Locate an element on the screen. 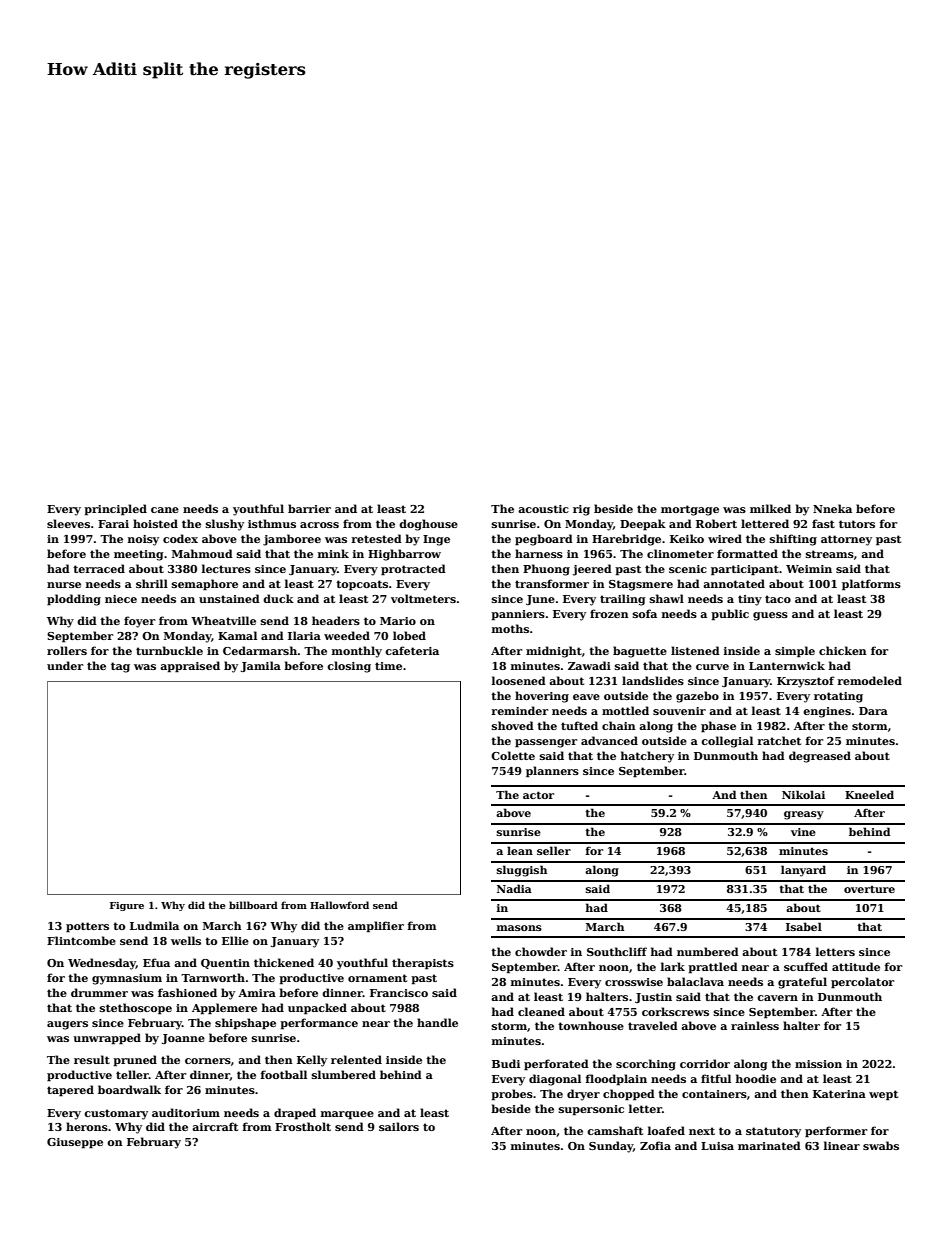 This screenshot has width=952, height=1233. remodeled is located at coordinates (869, 680).
